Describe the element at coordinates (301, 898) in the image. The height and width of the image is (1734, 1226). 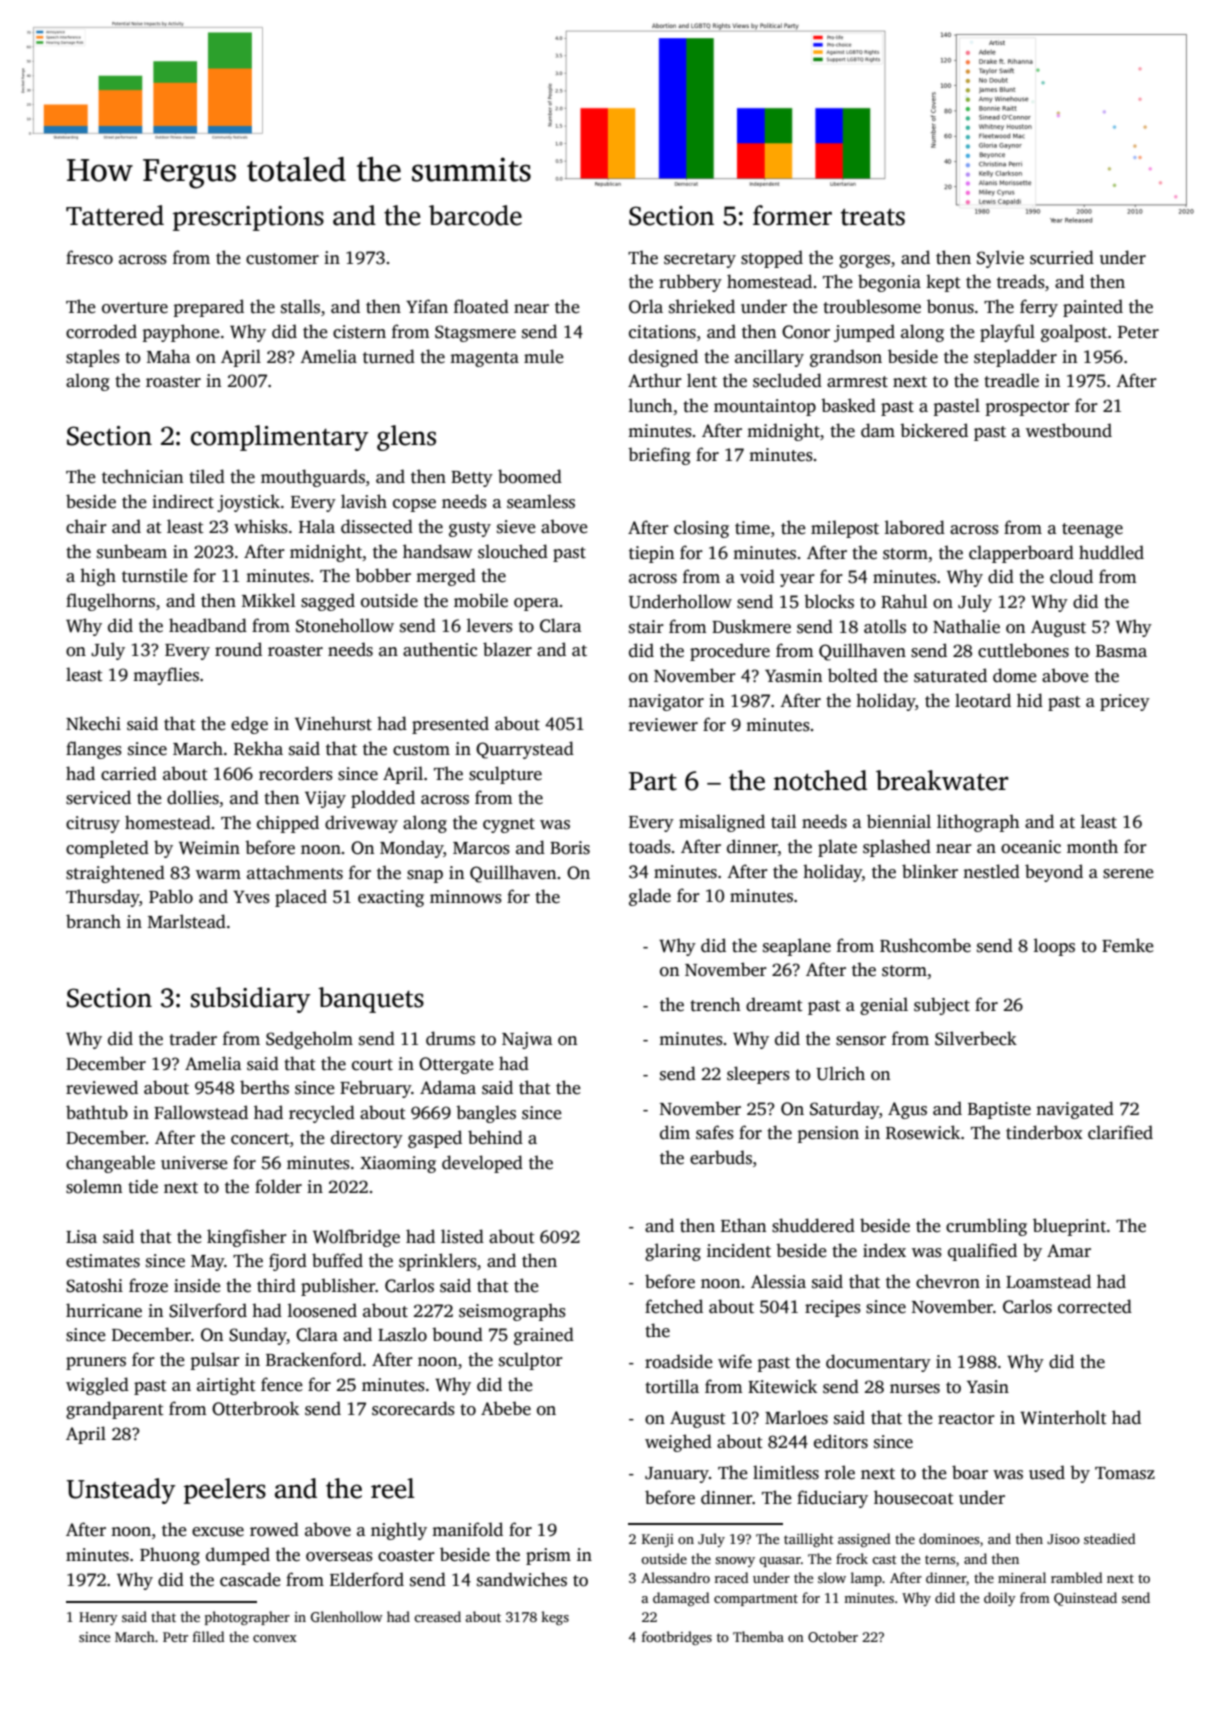
I see `placed` at that location.
